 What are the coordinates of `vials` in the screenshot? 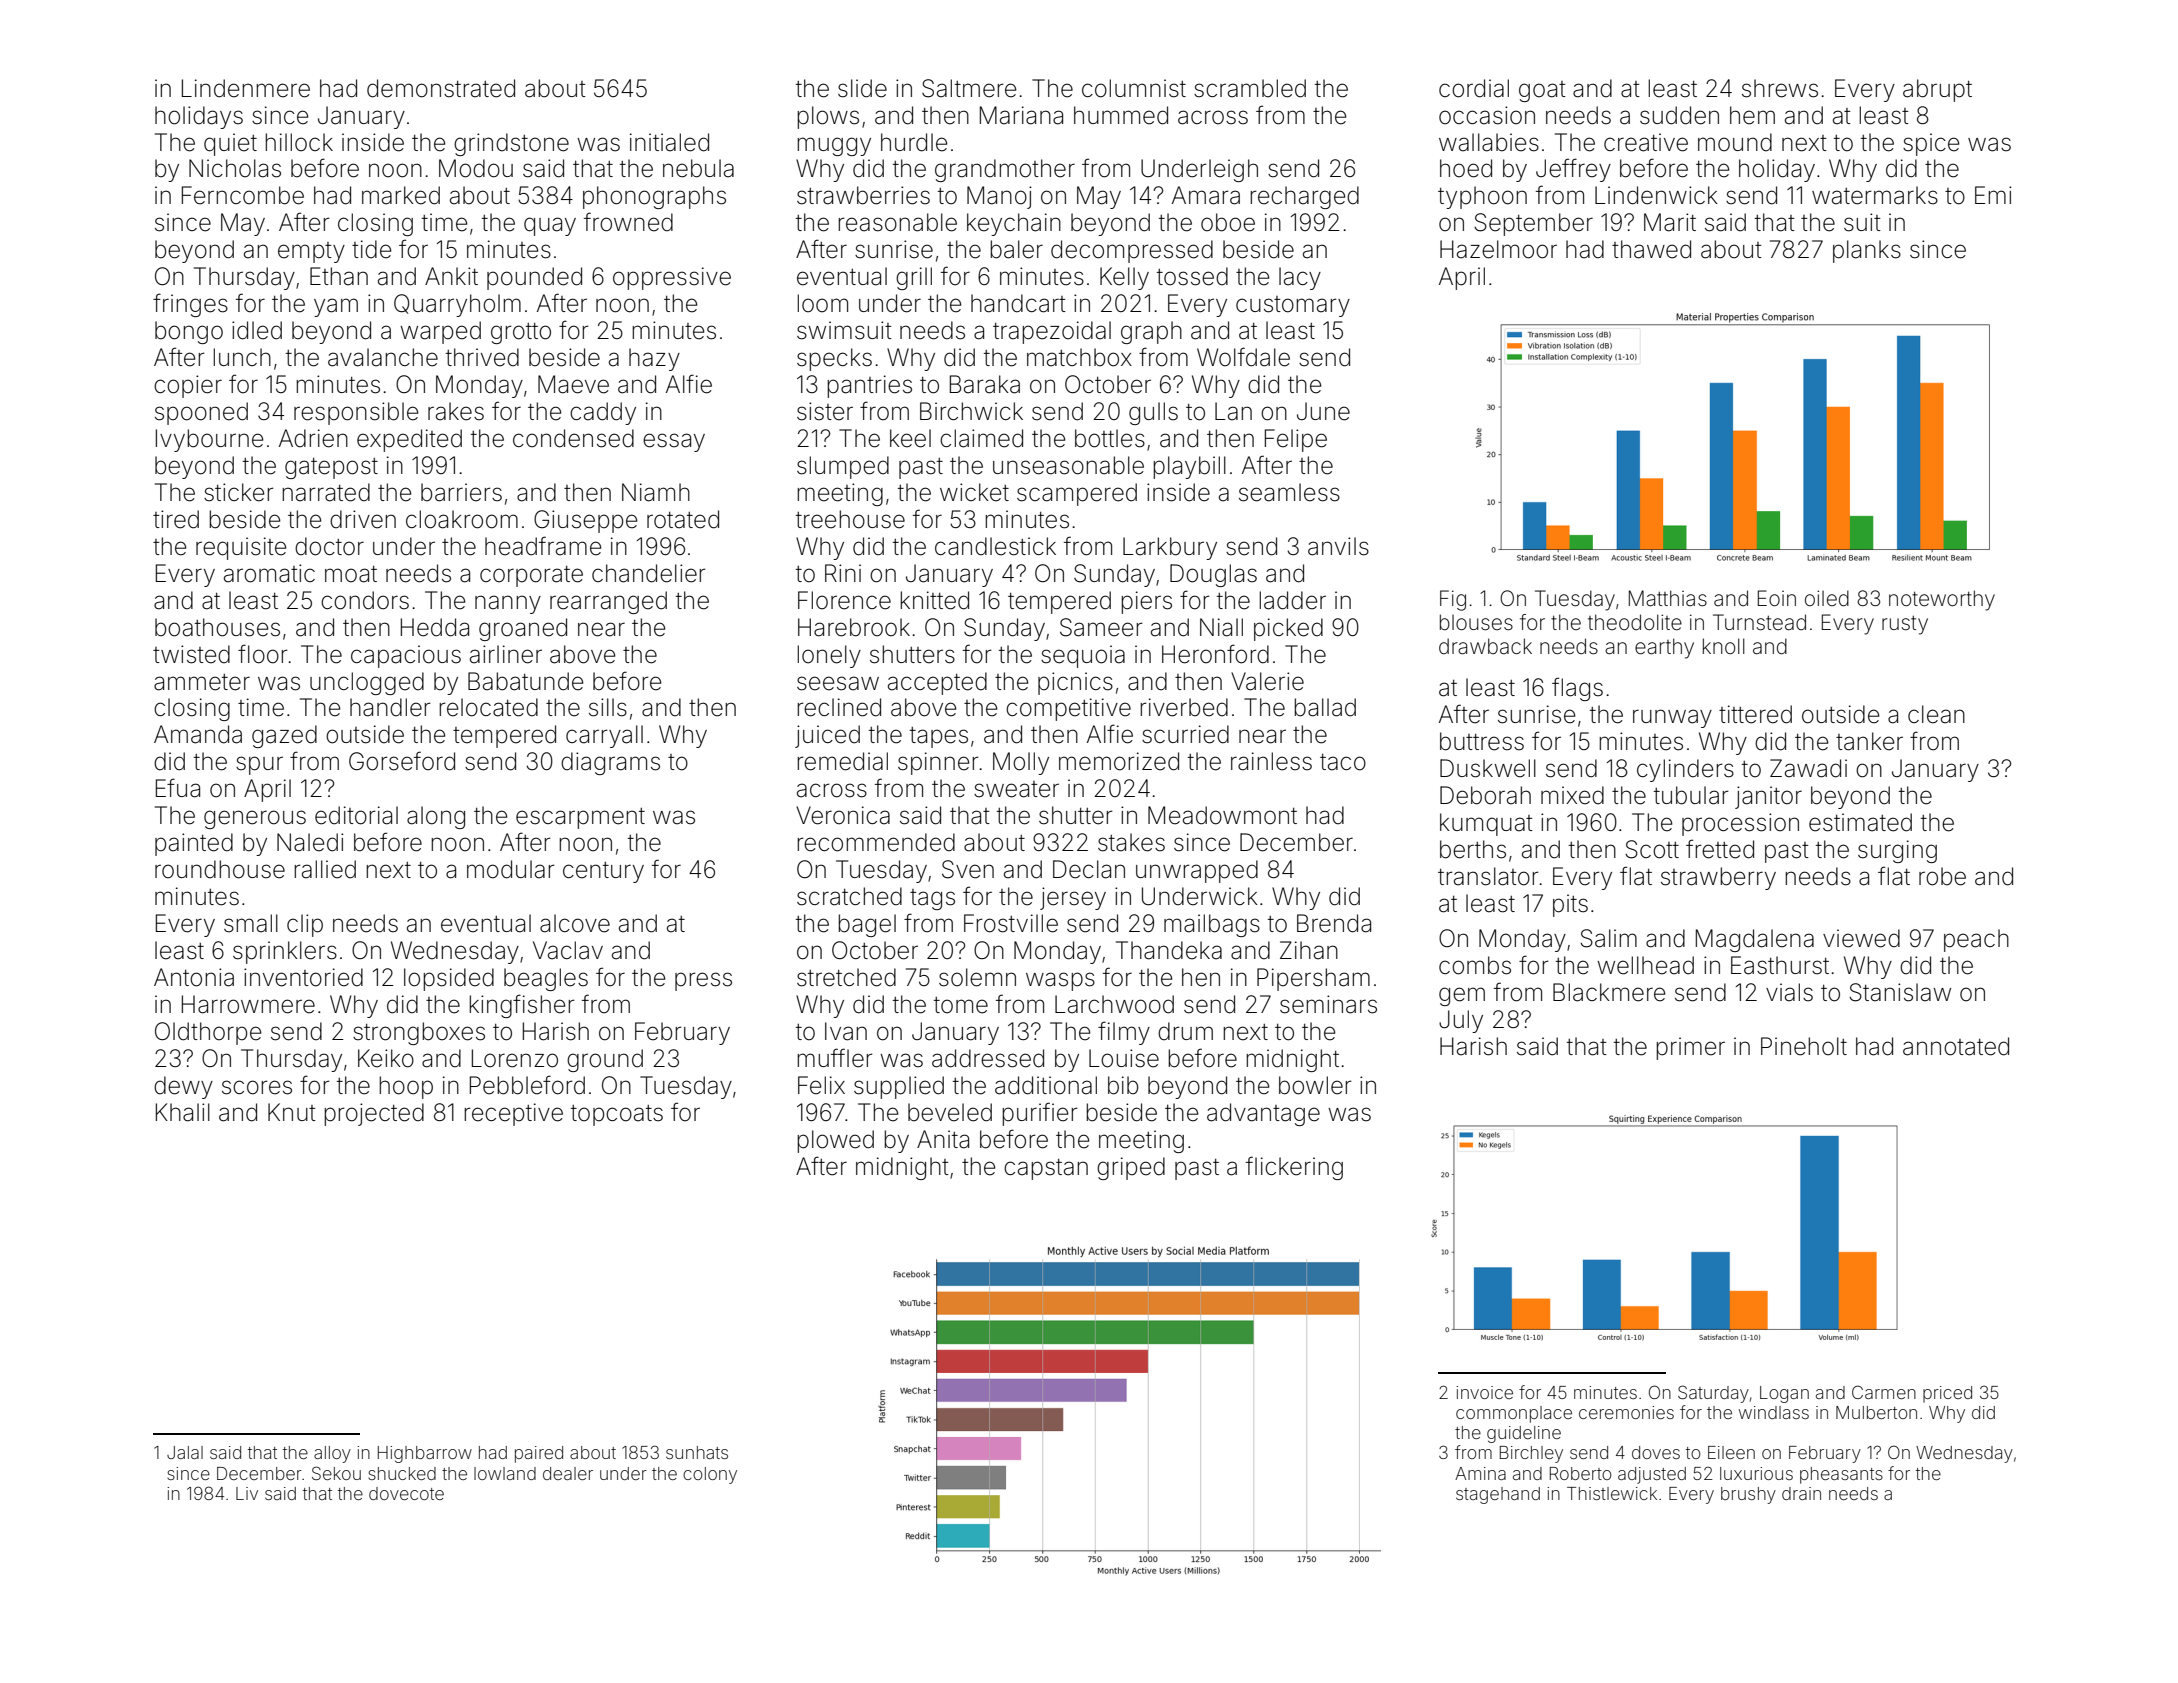 It's located at (1789, 992).
